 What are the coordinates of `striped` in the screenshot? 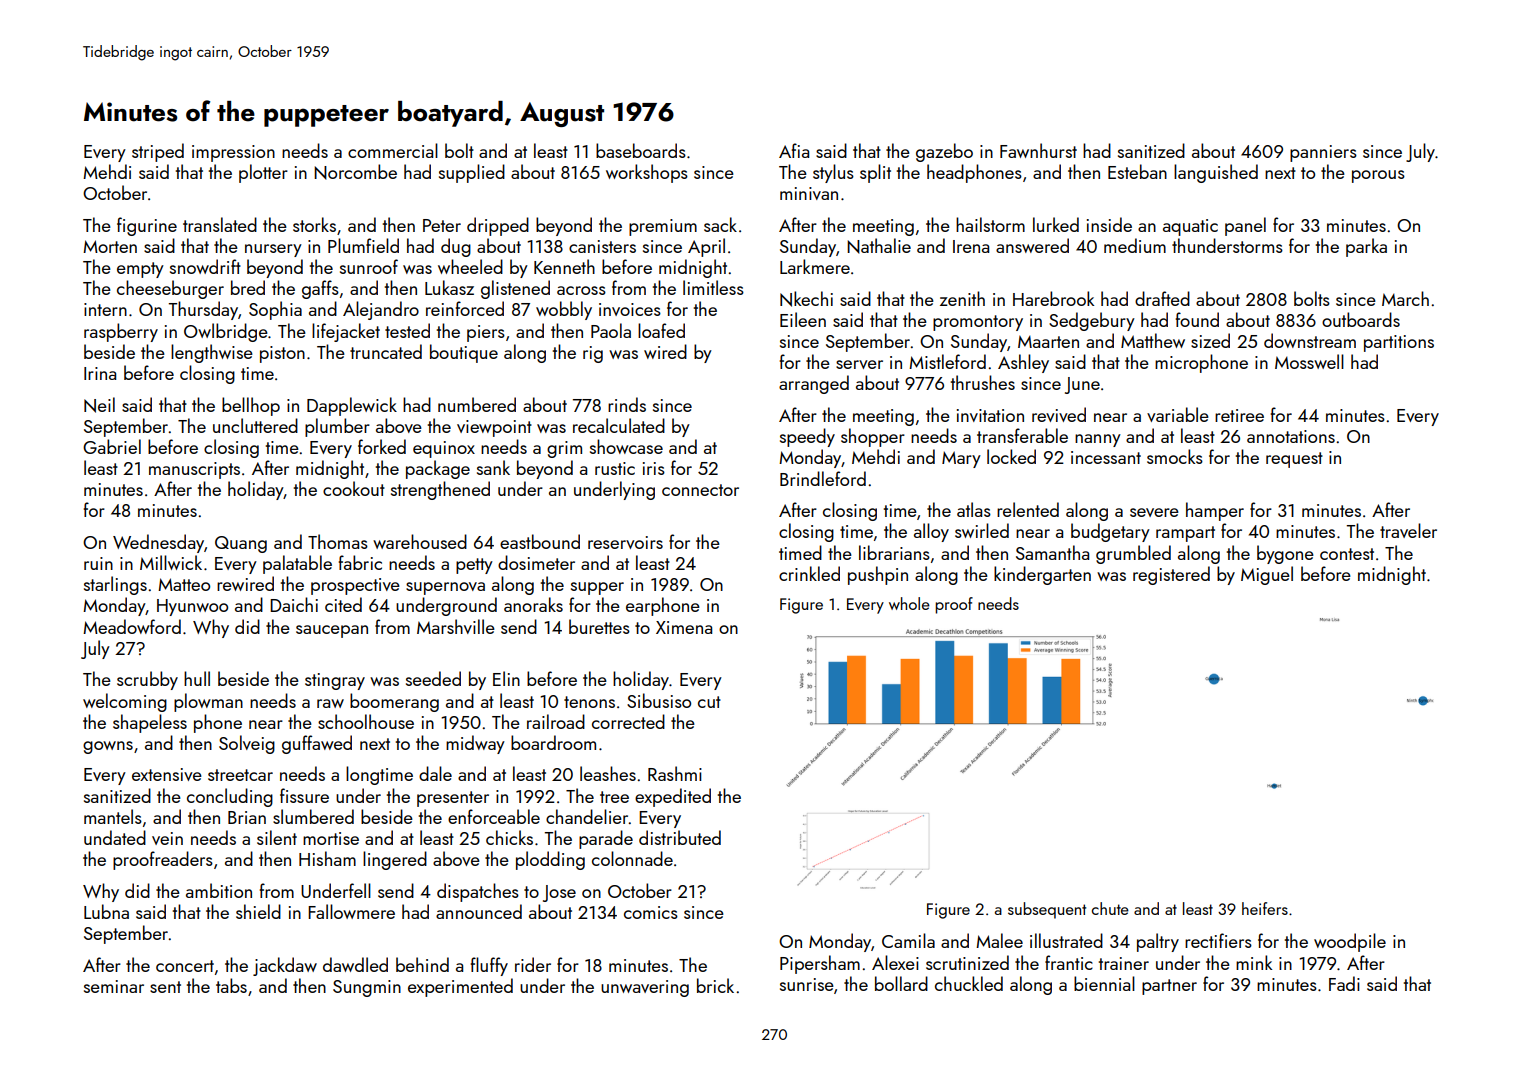 It's located at (158, 152).
